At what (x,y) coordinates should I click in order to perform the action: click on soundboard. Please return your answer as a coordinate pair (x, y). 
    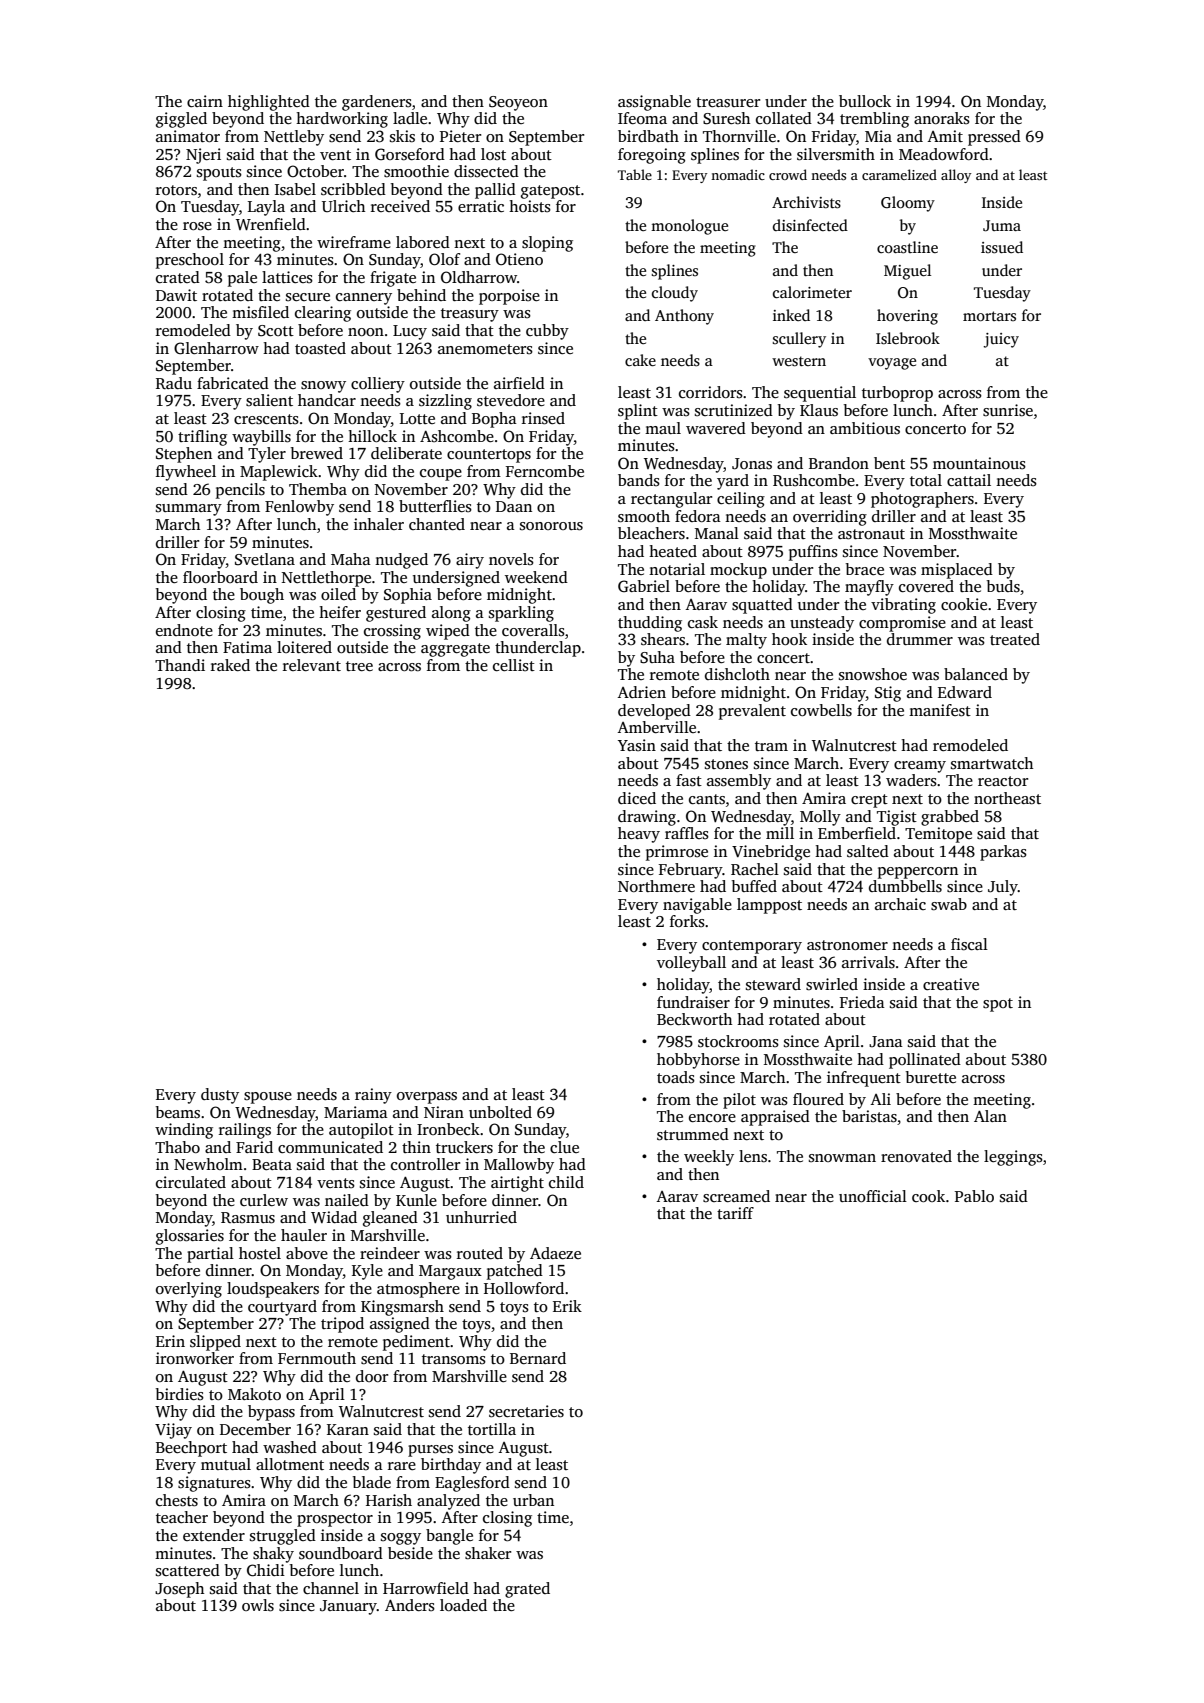
    Looking at the image, I should click on (341, 1553).
